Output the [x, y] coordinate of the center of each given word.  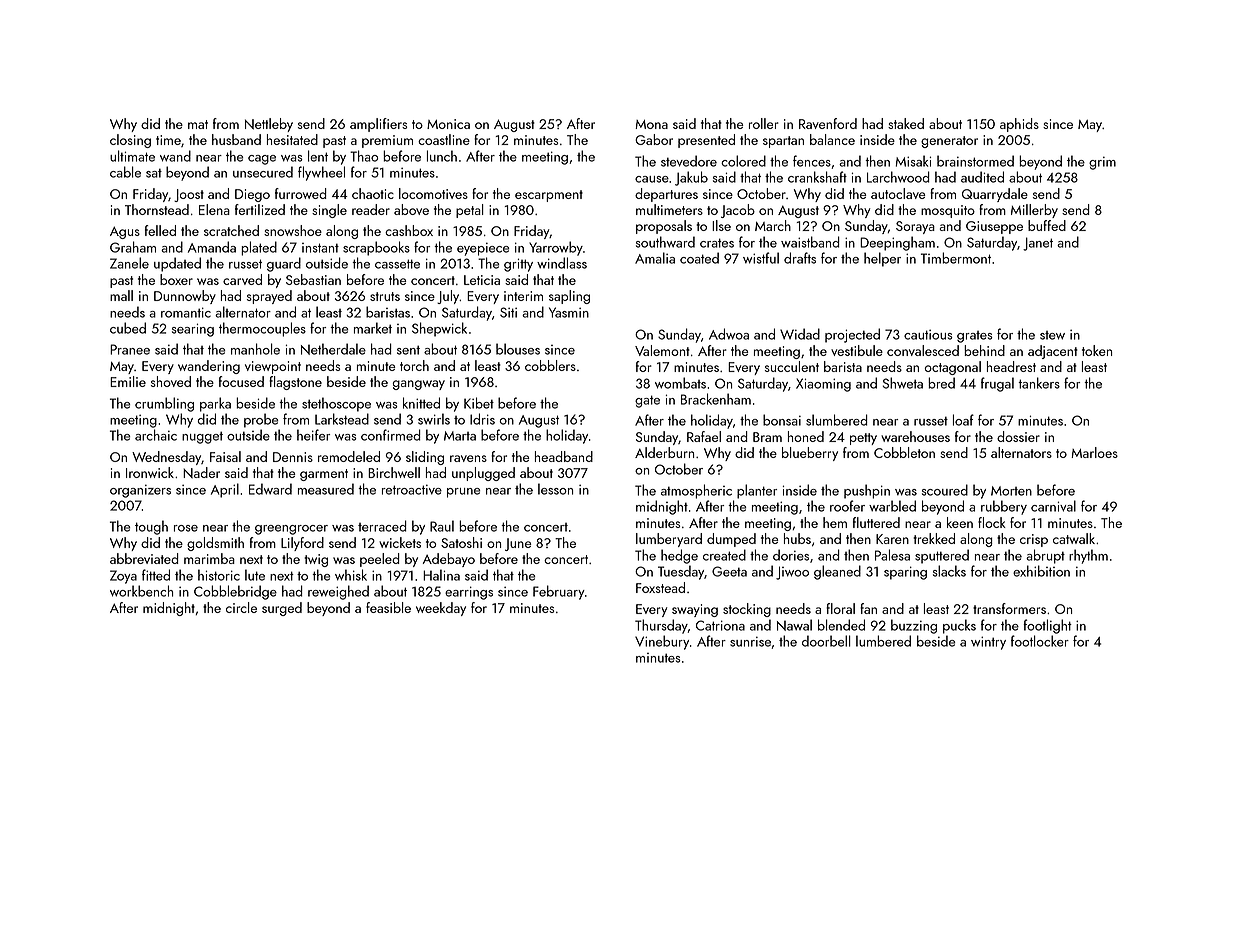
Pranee [130, 349]
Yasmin [569, 312]
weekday [441, 609]
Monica [448, 124]
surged [282, 609]
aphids [1019, 125]
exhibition [1041, 571]
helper [882, 259]
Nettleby [269, 125]
